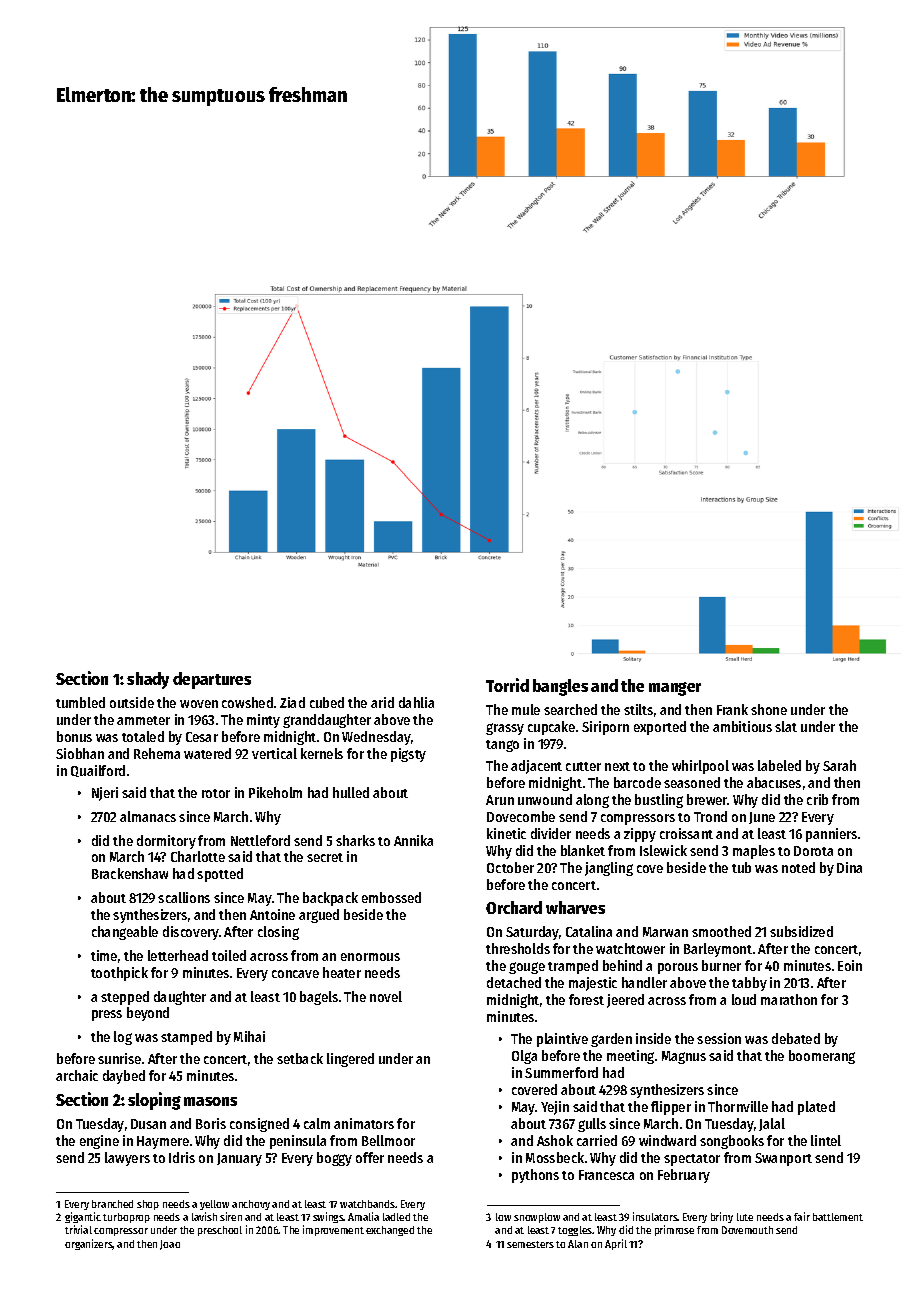 This screenshot has width=924, height=1314. I want to click on Frank, so click(732, 709).
